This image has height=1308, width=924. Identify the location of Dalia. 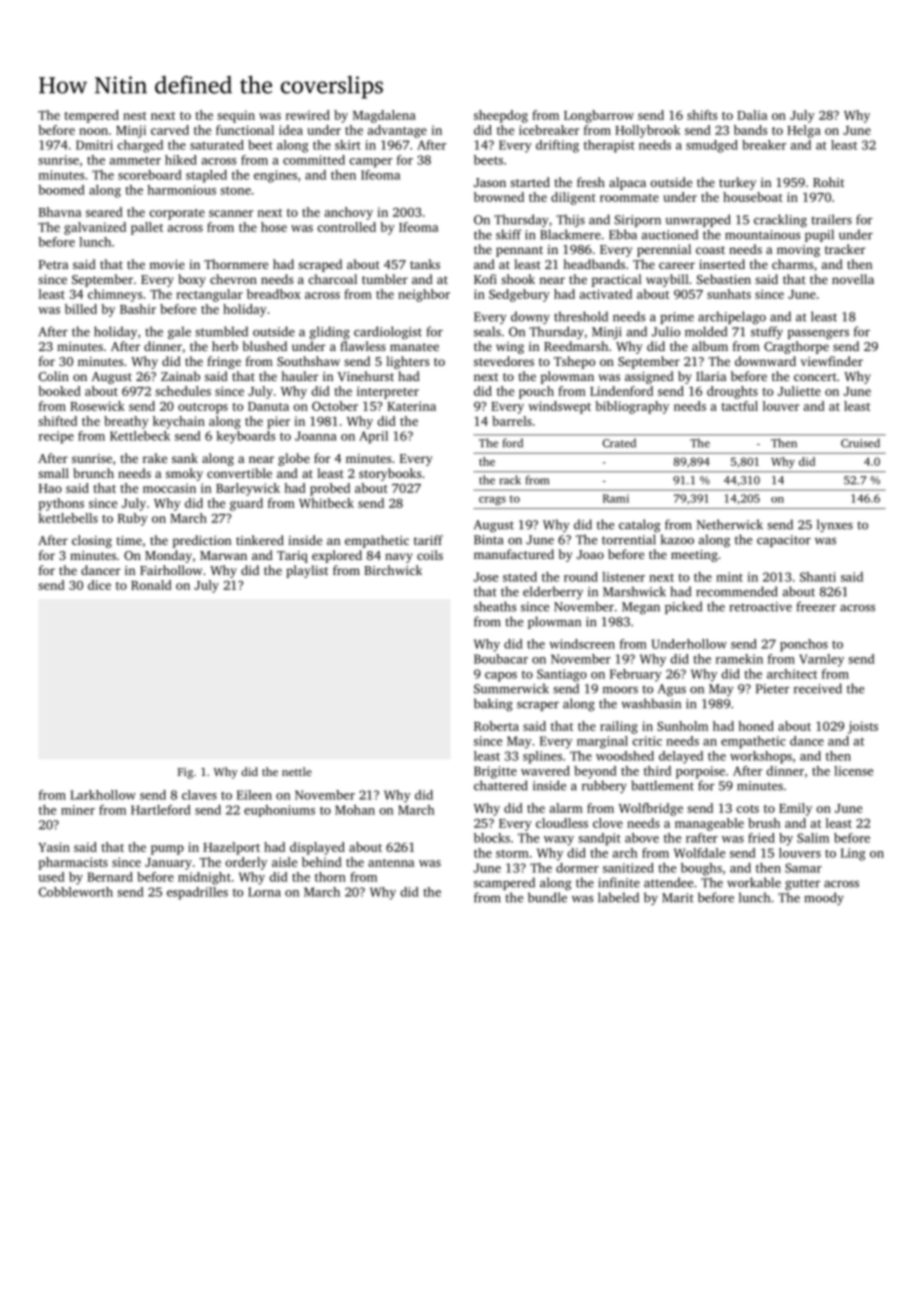
(752, 115).
